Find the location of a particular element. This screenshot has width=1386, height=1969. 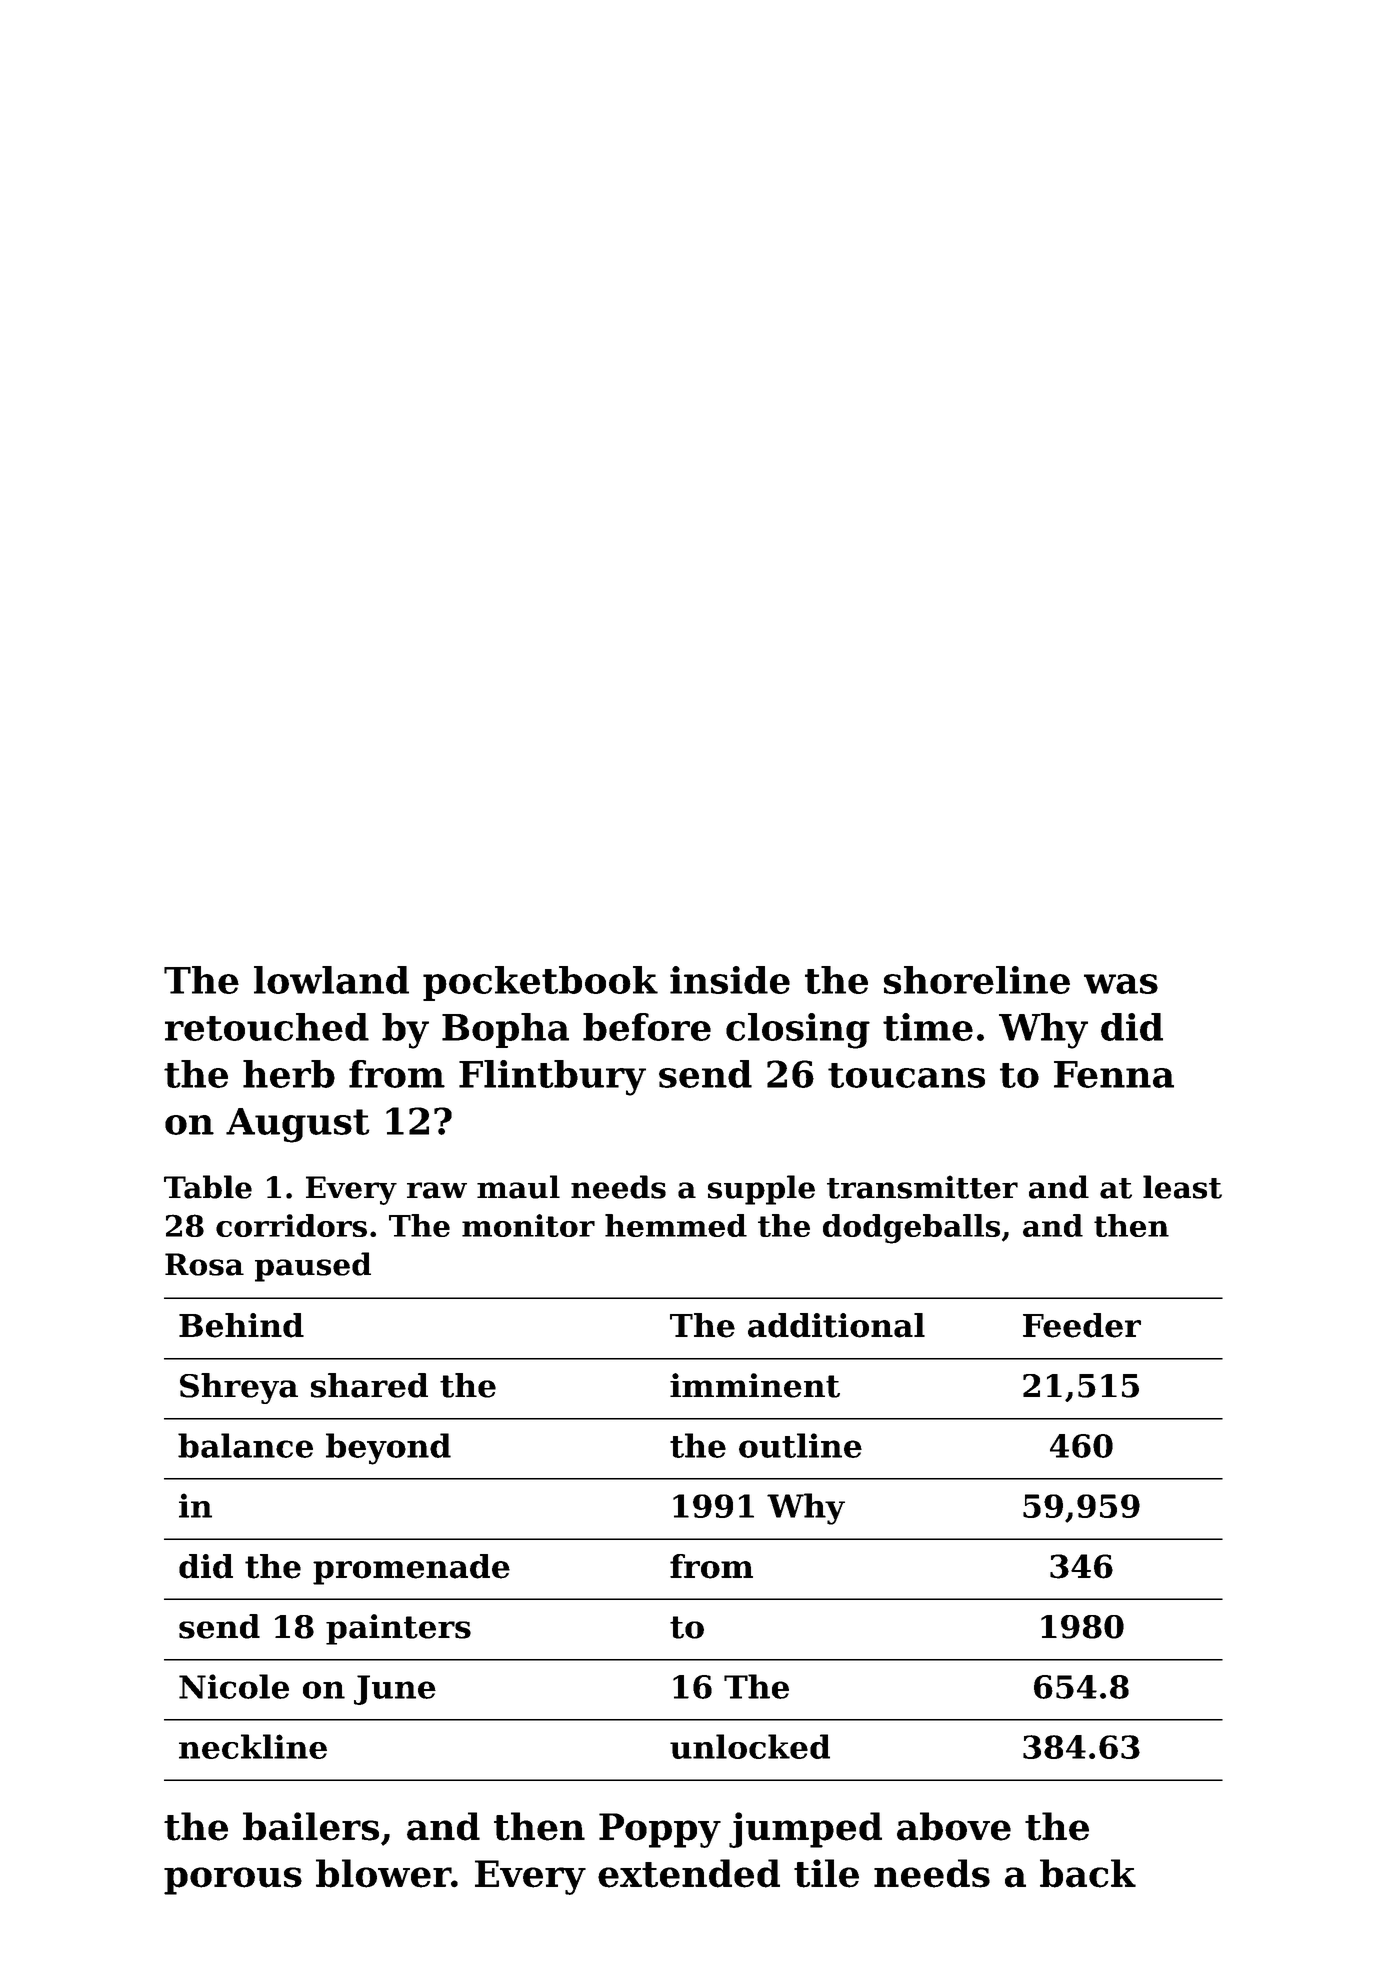

neckline is located at coordinates (253, 1746).
